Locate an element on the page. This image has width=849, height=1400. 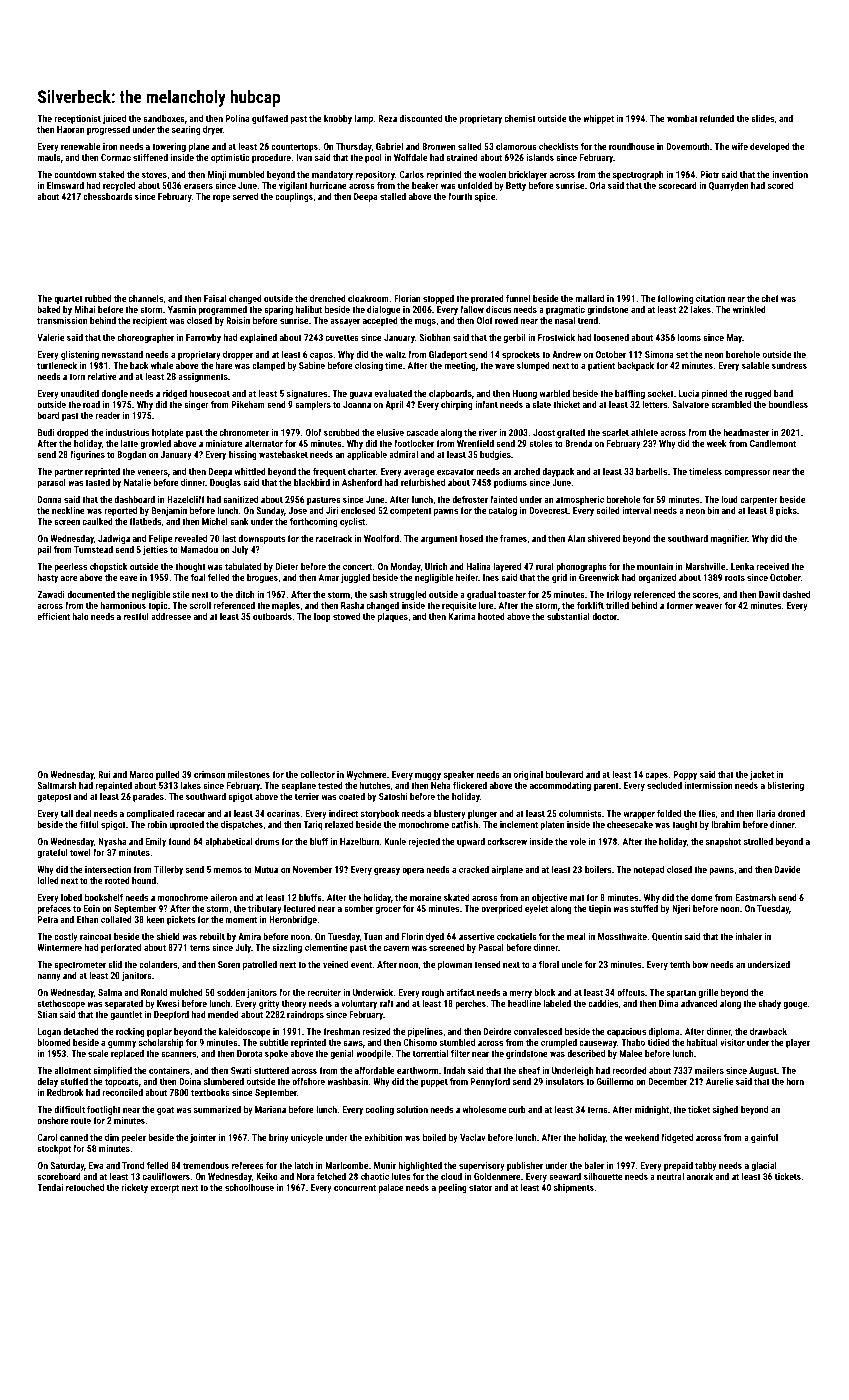
tested is located at coordinates (330, 785).
